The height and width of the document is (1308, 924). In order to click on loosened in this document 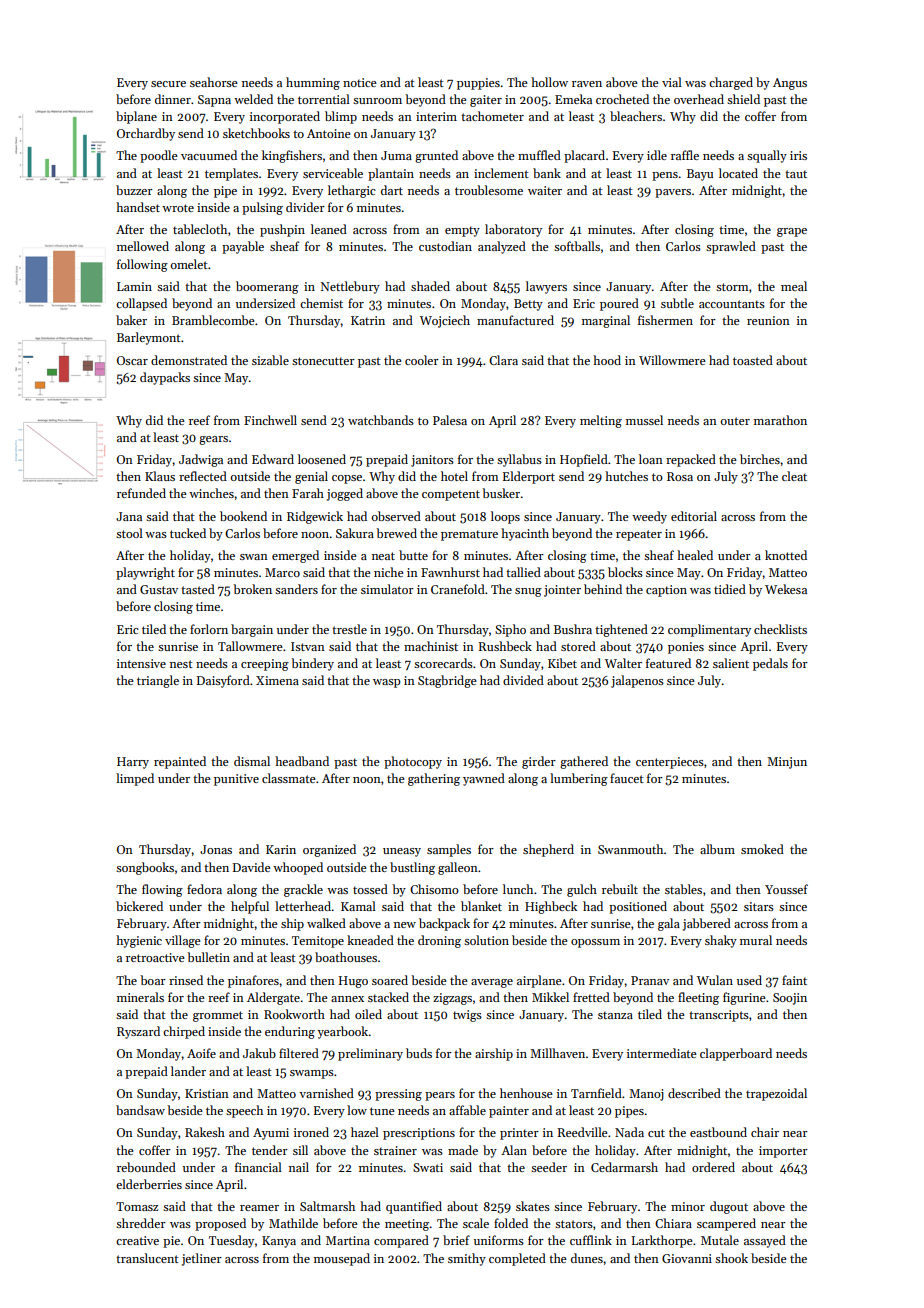, I will do `click(322, 459)`.
